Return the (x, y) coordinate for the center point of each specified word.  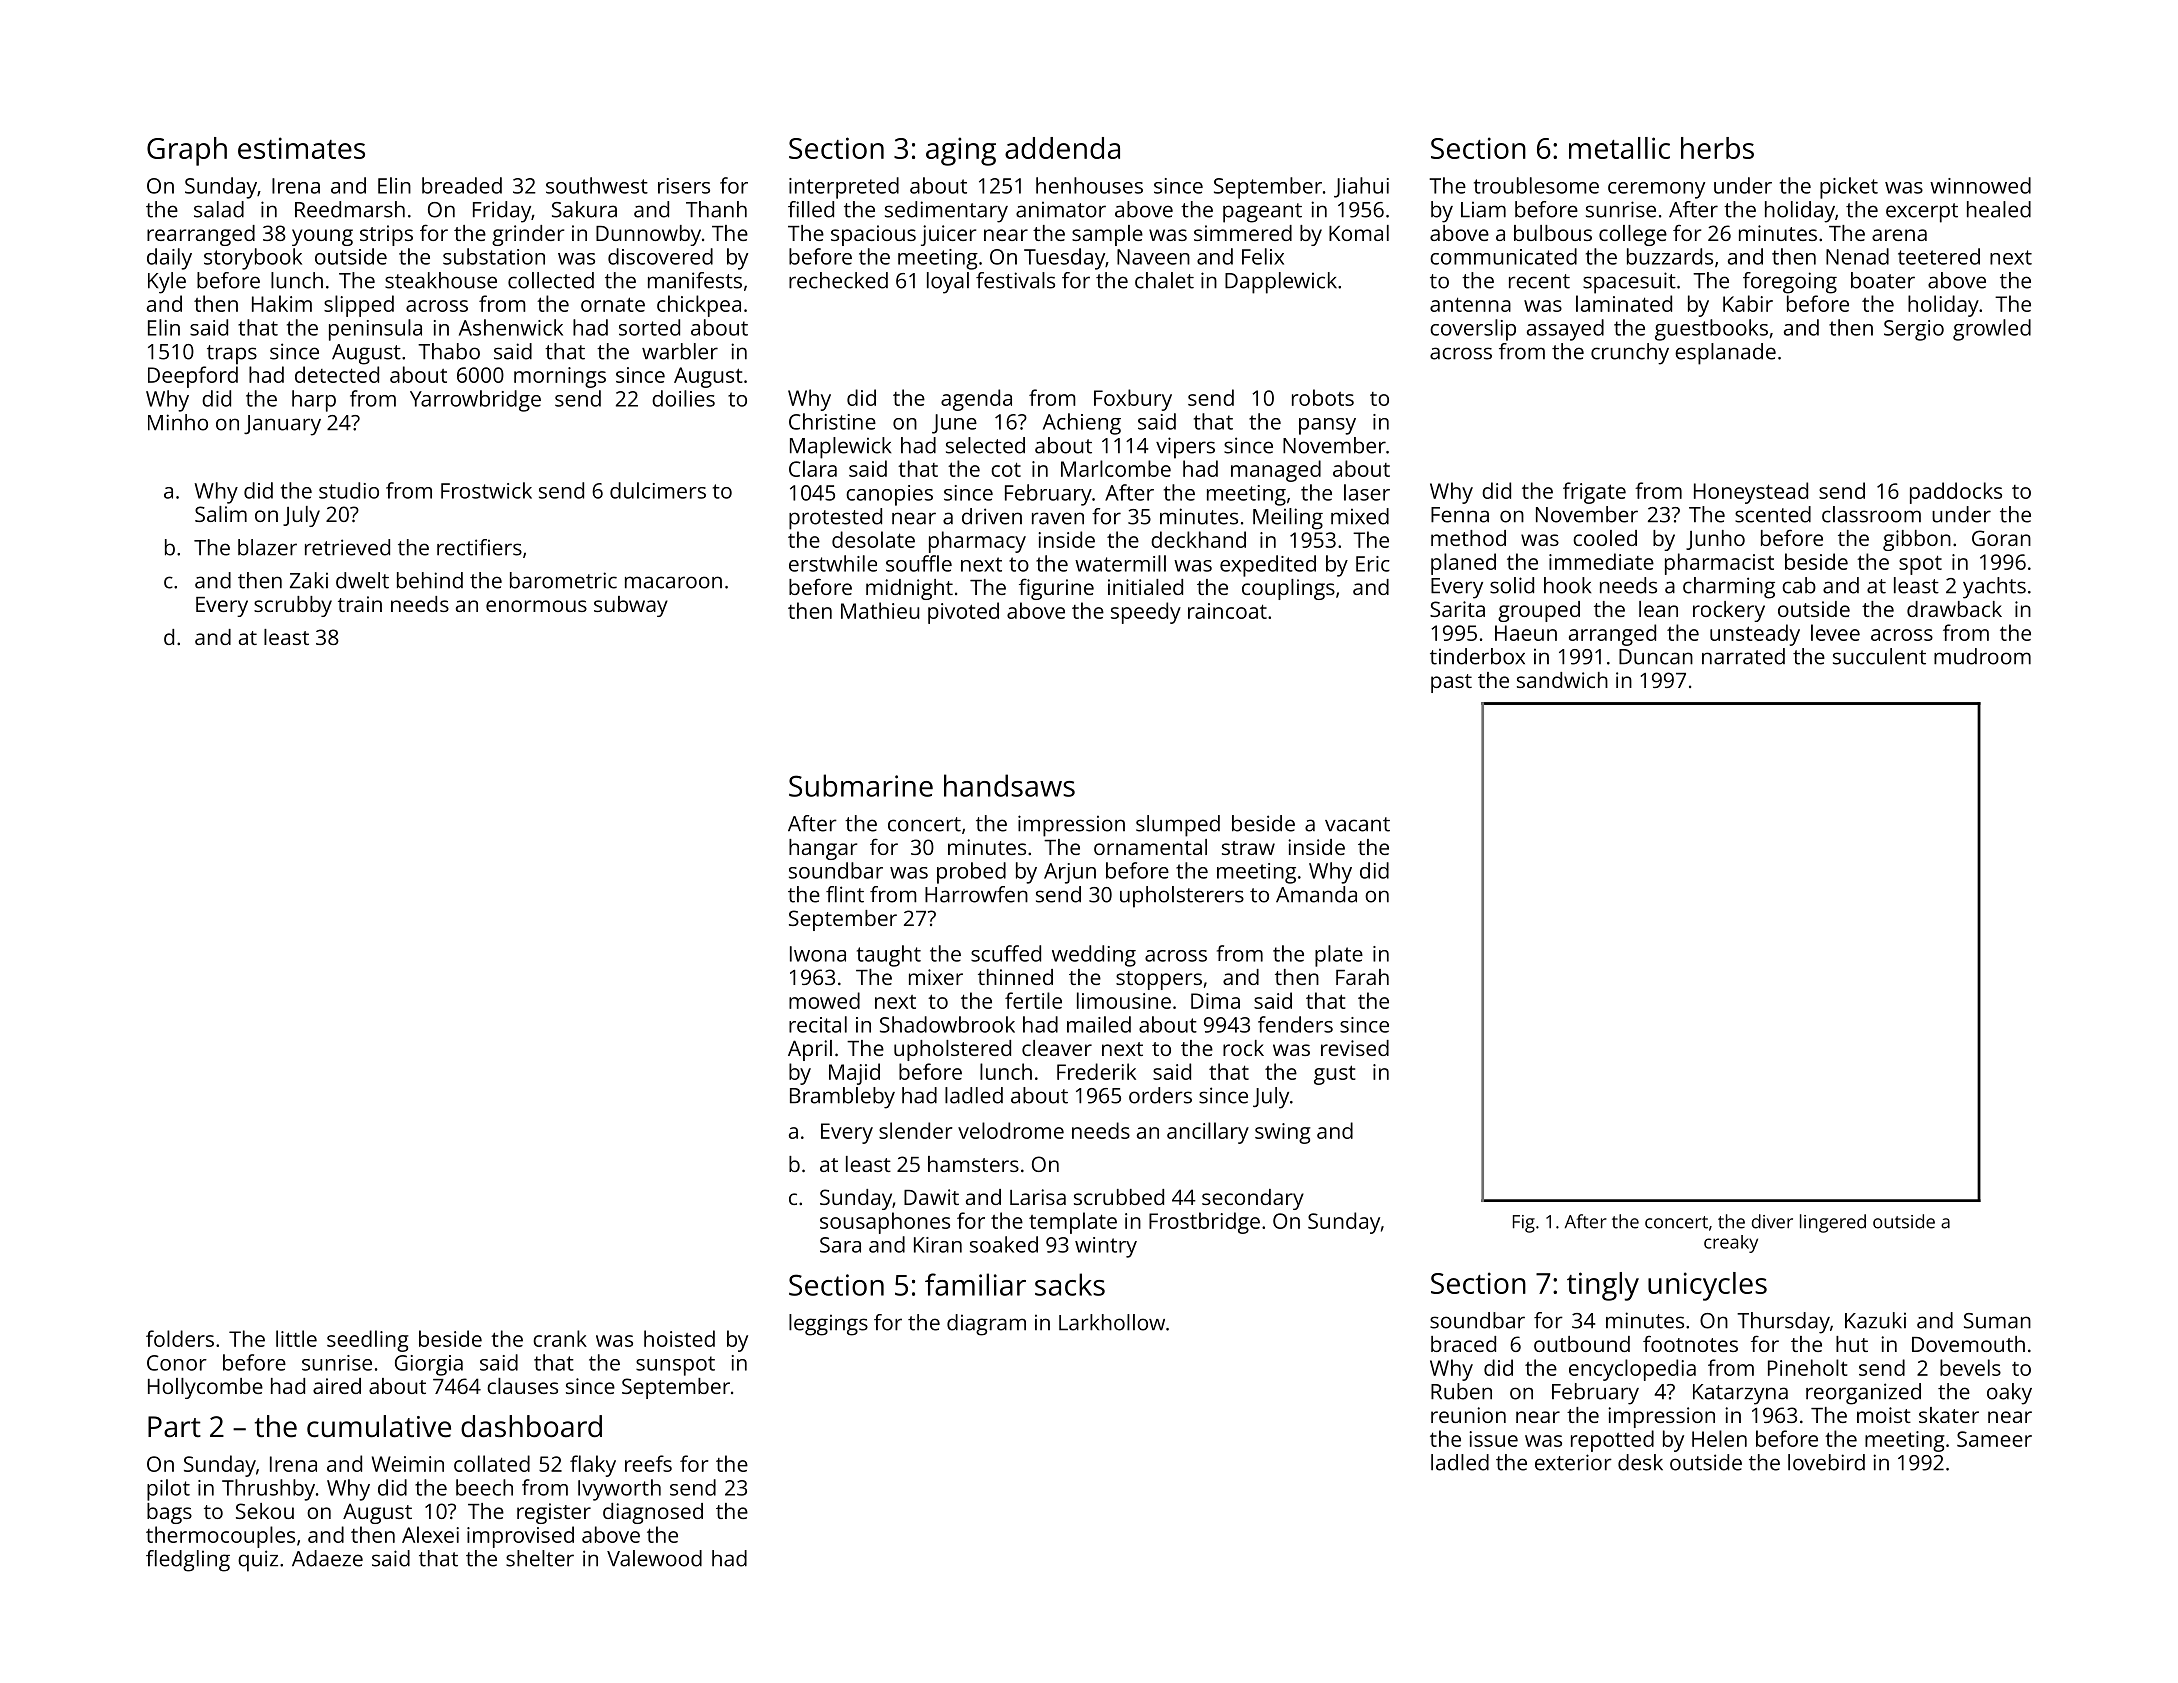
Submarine (861, 785)
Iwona (818, 954)
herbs (1717, 148)
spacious (873, 235)
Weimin (408, 1464)
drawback (1954, 609)
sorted (649, 327)
